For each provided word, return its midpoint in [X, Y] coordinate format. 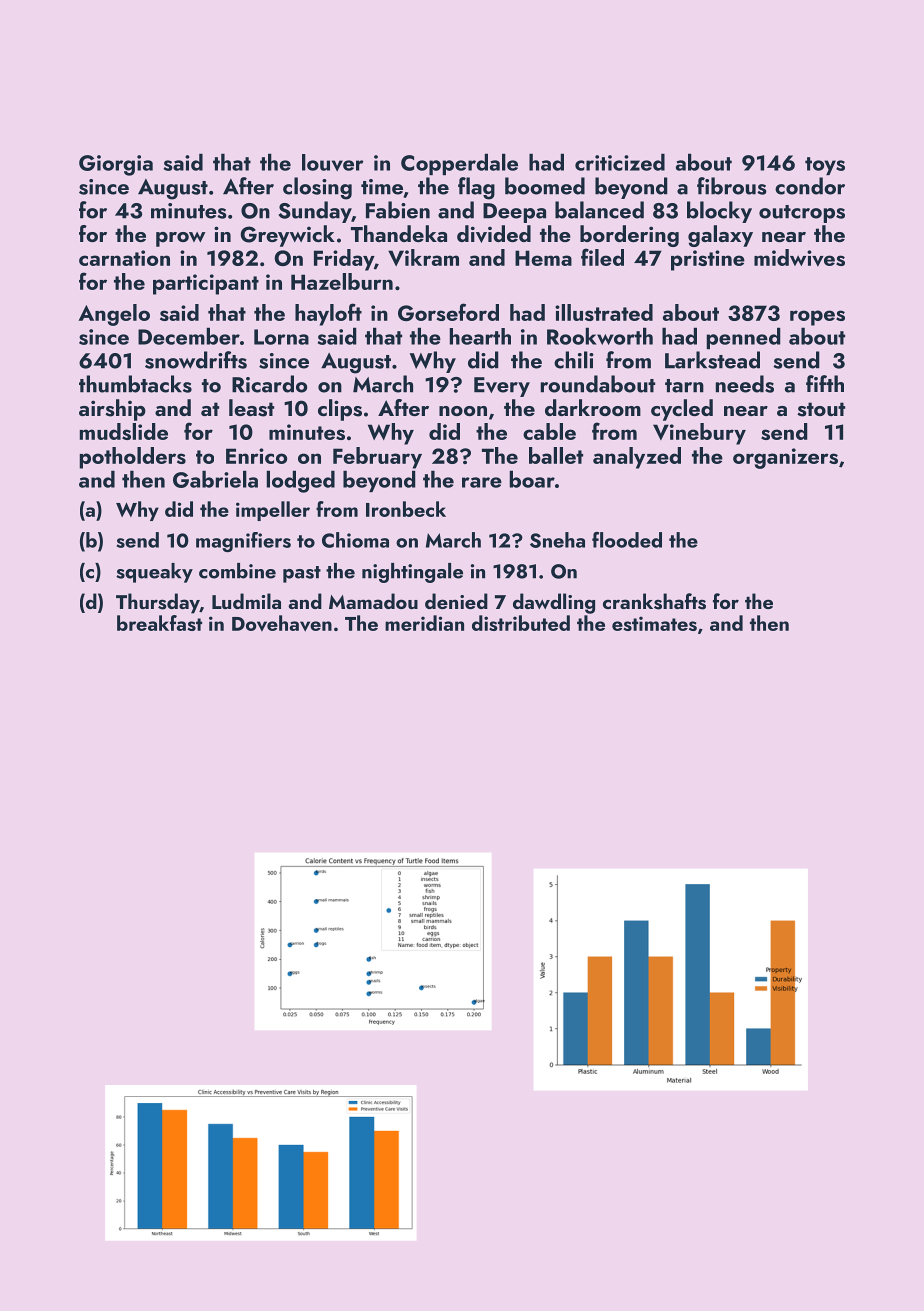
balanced [599, 210]
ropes [817, 318]
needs [745, 384]
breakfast [159, 623]
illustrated [604, 312]
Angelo [114, 315]
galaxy [720, 236]
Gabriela [215, 479]
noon [463, 411]
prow [180, 239]
